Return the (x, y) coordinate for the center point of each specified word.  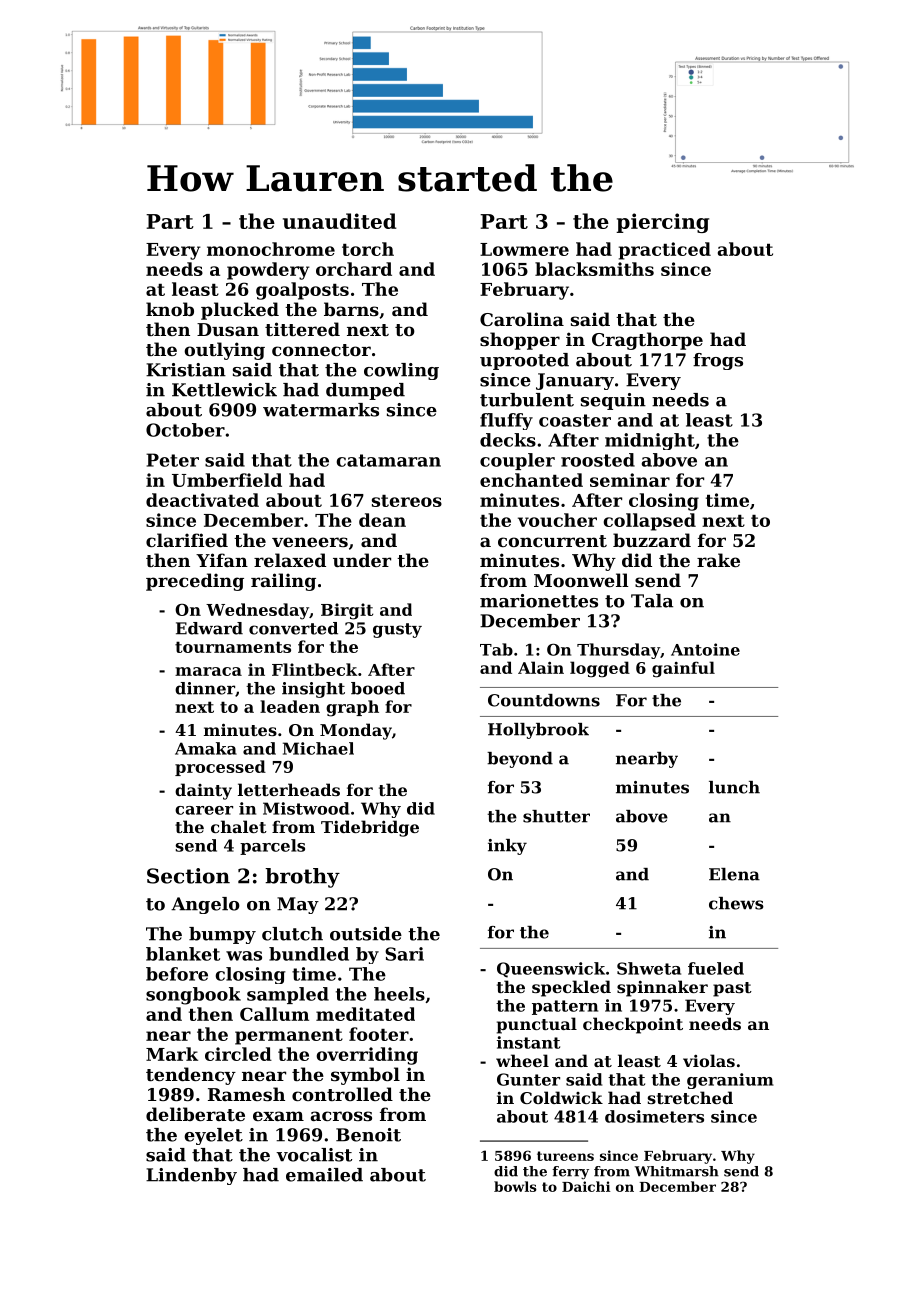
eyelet (213, 1136)
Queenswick (551, 970)
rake (718, 560)
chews (736, 903)
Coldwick (561, 1097)
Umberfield (227, 480)
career (204, 810)
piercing (662, 223)
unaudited (339, 221)
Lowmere (524, 249)
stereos (407, 501)
